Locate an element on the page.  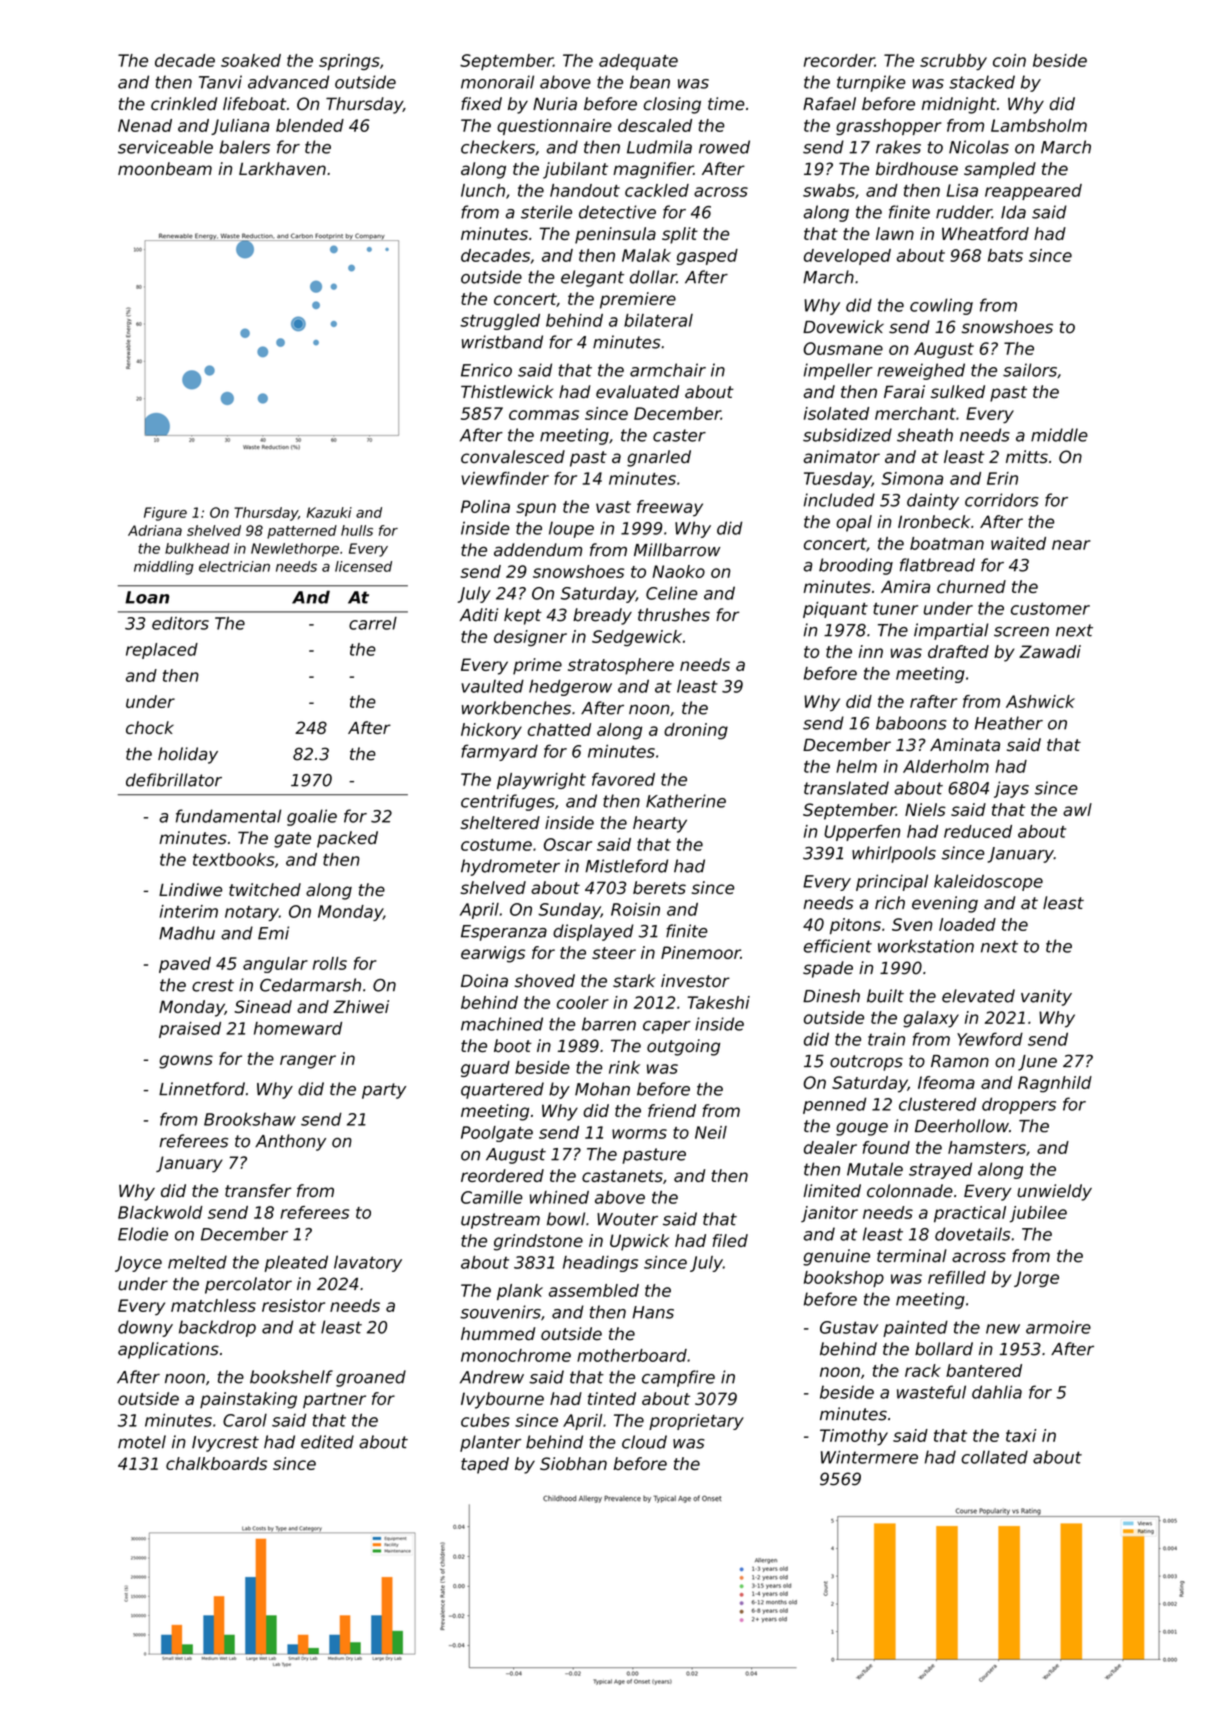
loaded is located at coordinates (967, 924).
